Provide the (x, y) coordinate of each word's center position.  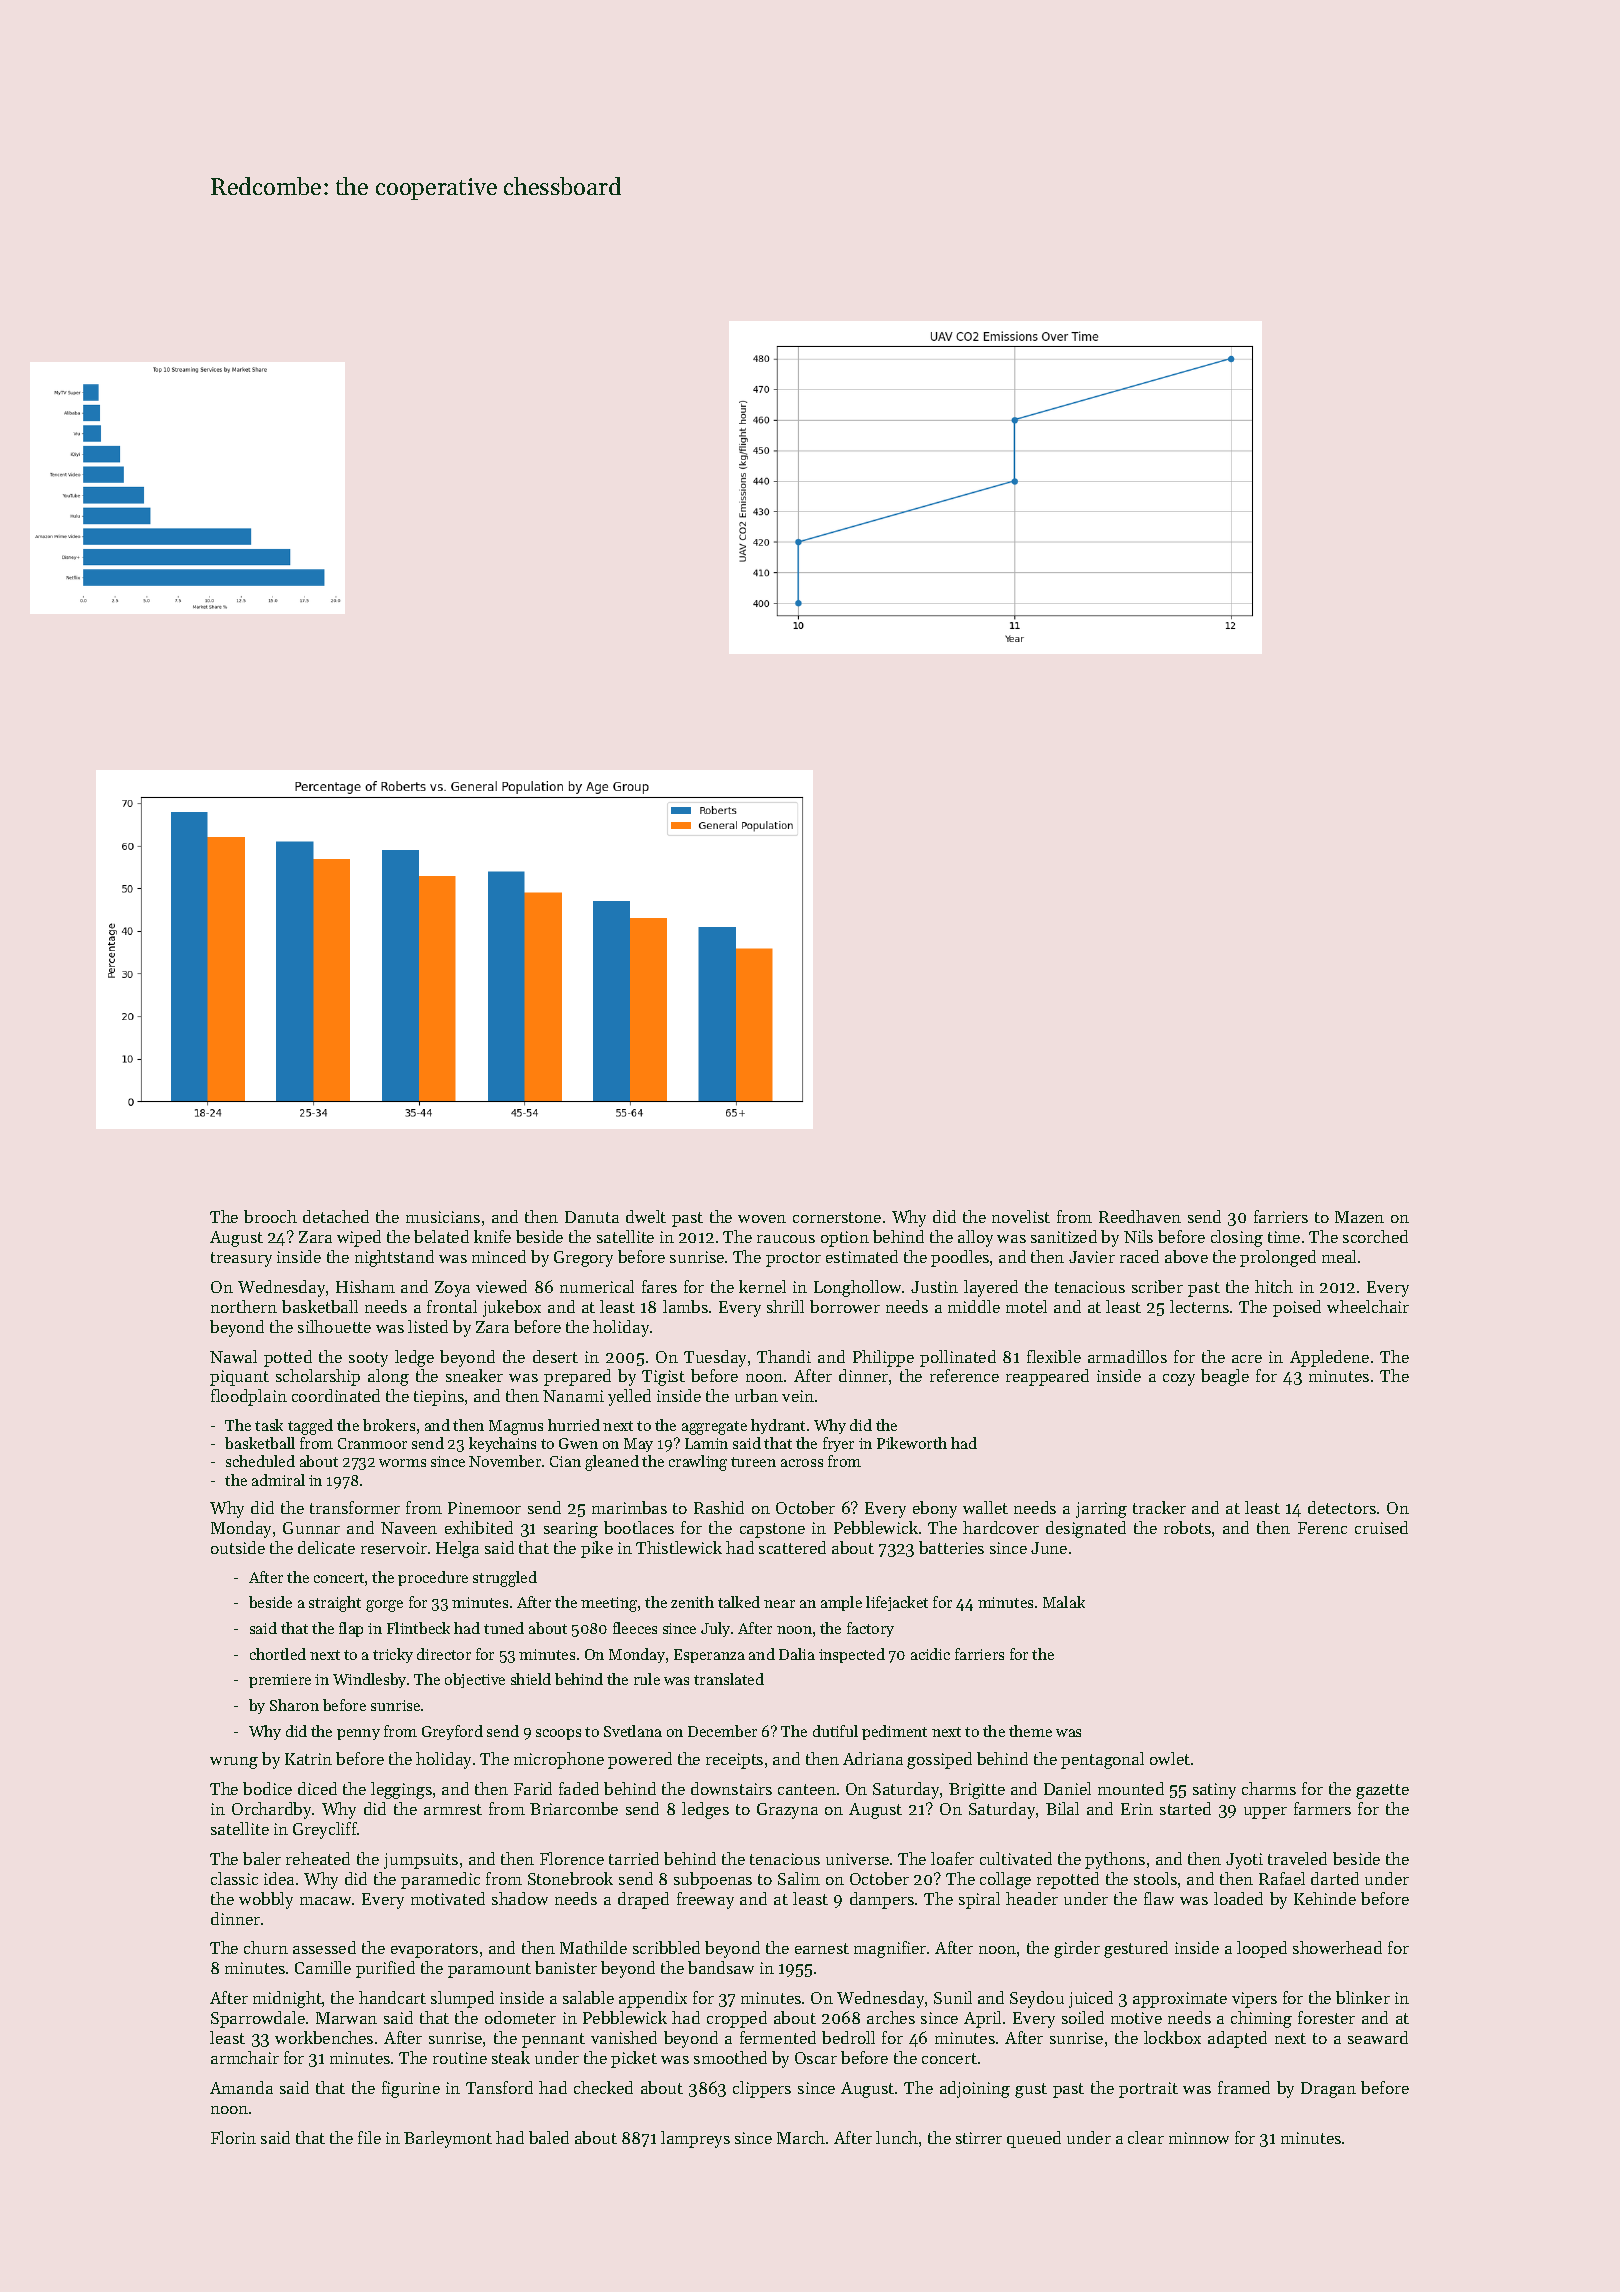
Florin (233, 2137)
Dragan (1328, 2090)
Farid (533, 1788)
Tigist (663, 1378)
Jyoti (1244, 1861)
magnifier (890, 1949)
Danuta (592, 1217)
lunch (897, 2137)
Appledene (1329, 1358)
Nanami (573, 1396)
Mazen (1359, 1217)
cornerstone (837, 1217)
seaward (1378, 2037)
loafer (952, 1858)
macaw (325, 1901)
